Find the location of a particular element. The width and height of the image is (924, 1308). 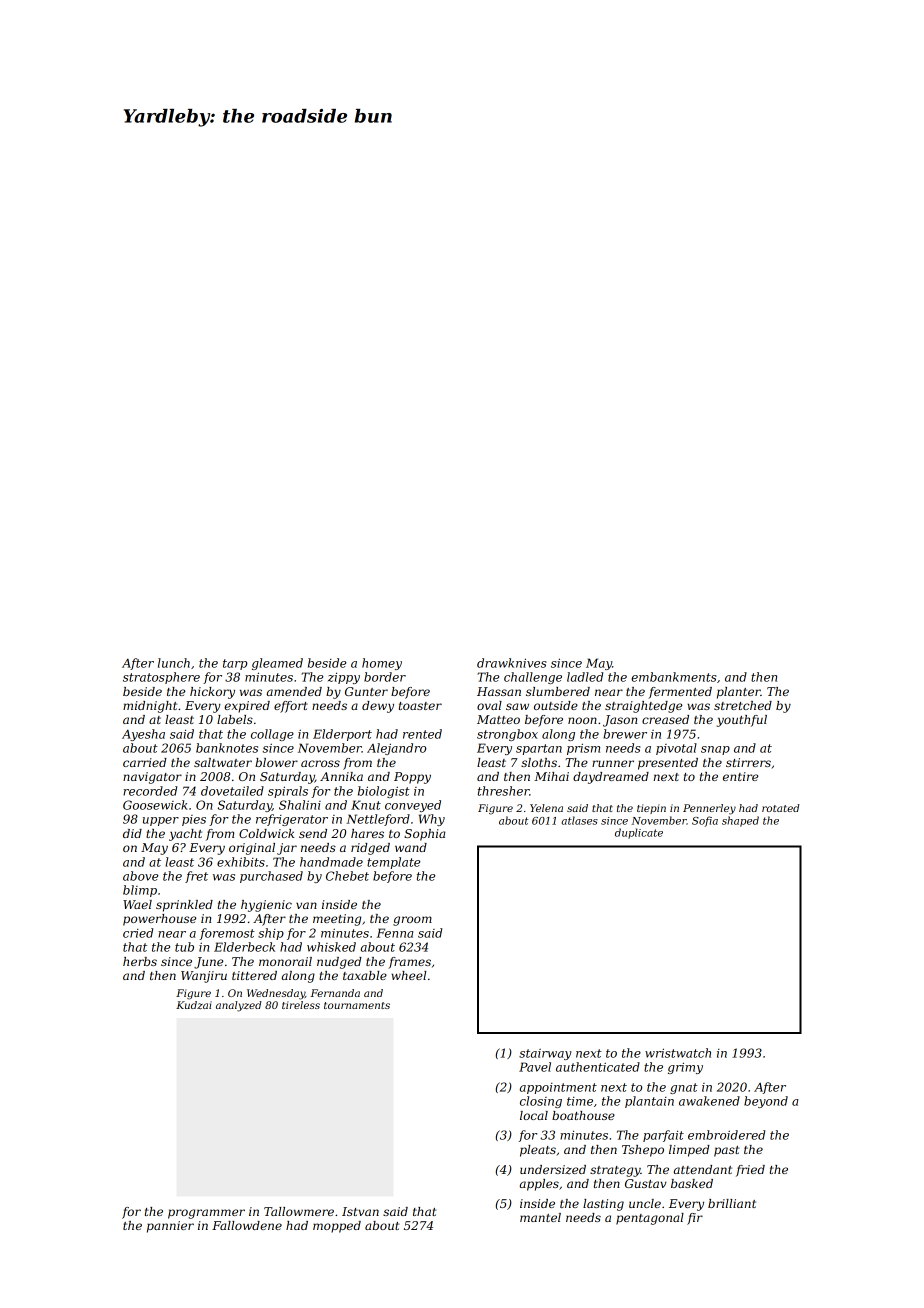

monorail is located at coordinates (285, 961).
